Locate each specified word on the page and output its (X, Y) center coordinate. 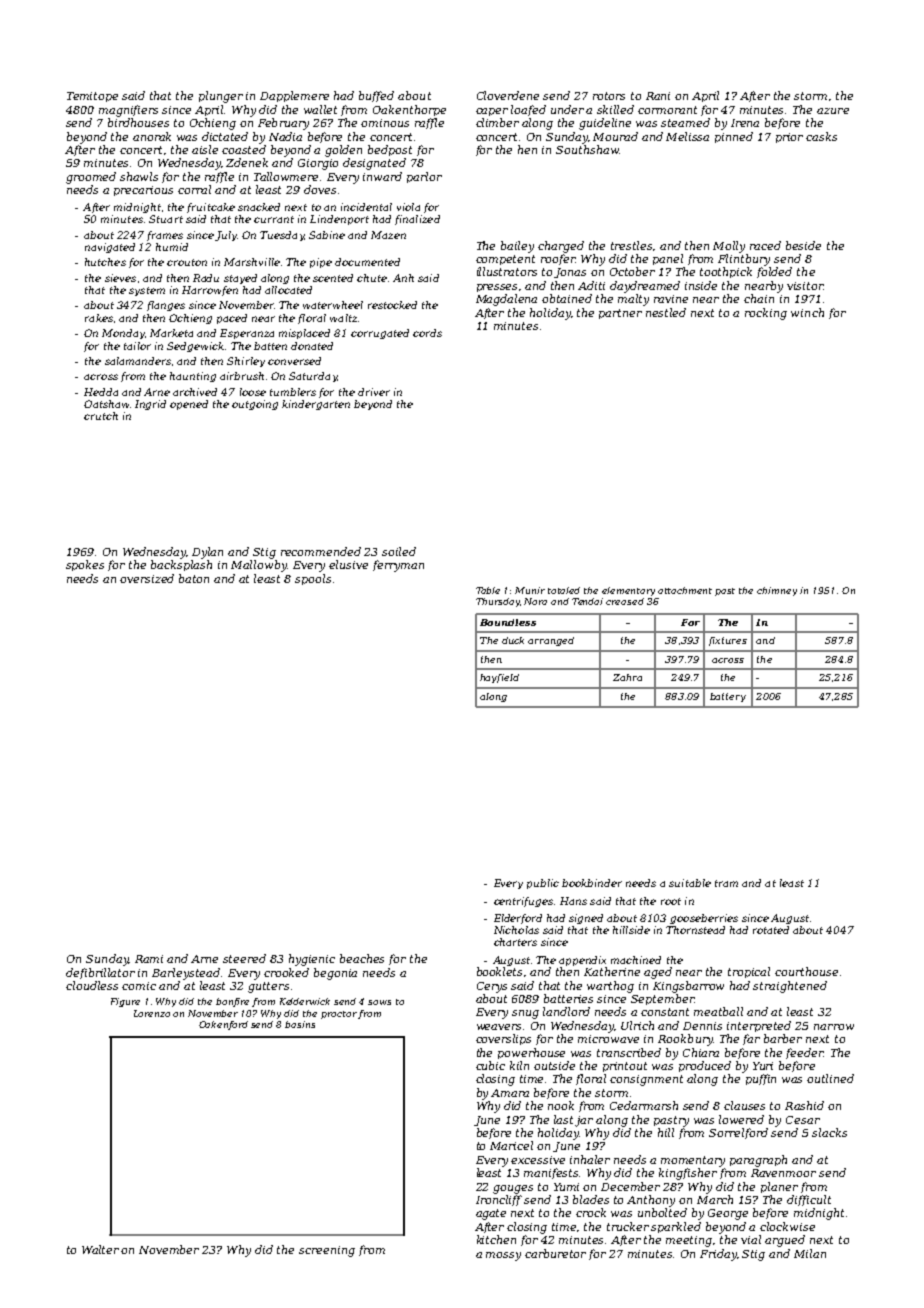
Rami (149, 959)
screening (327, 1251)
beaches (362, 958)
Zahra (627, 677)
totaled (564, 590)
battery (728, 697)
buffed (376, 96)
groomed (91, 178)
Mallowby (259, 566)
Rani (658, 96)
